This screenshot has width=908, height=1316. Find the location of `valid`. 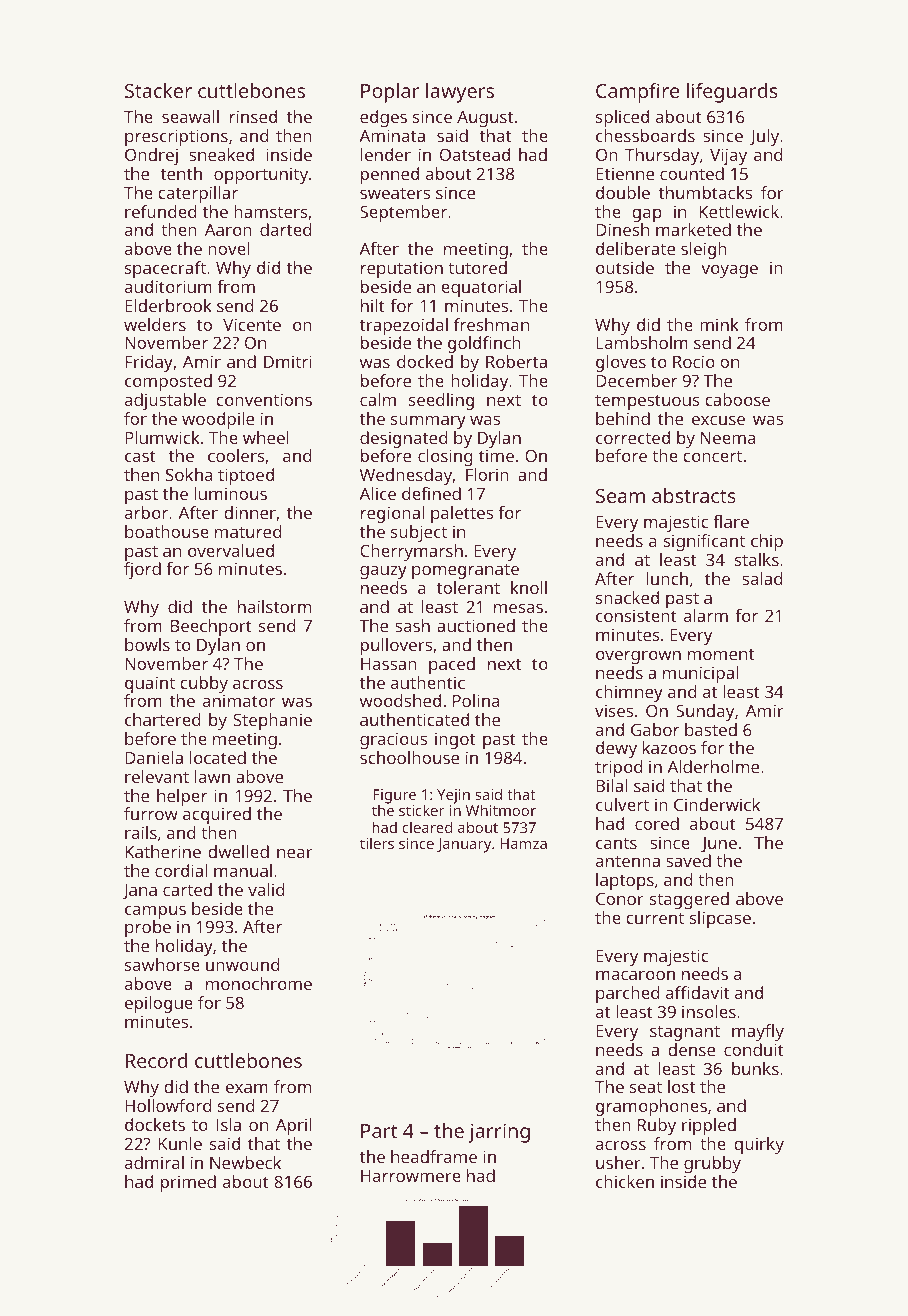

valid is located at coordinates (266, 889).
